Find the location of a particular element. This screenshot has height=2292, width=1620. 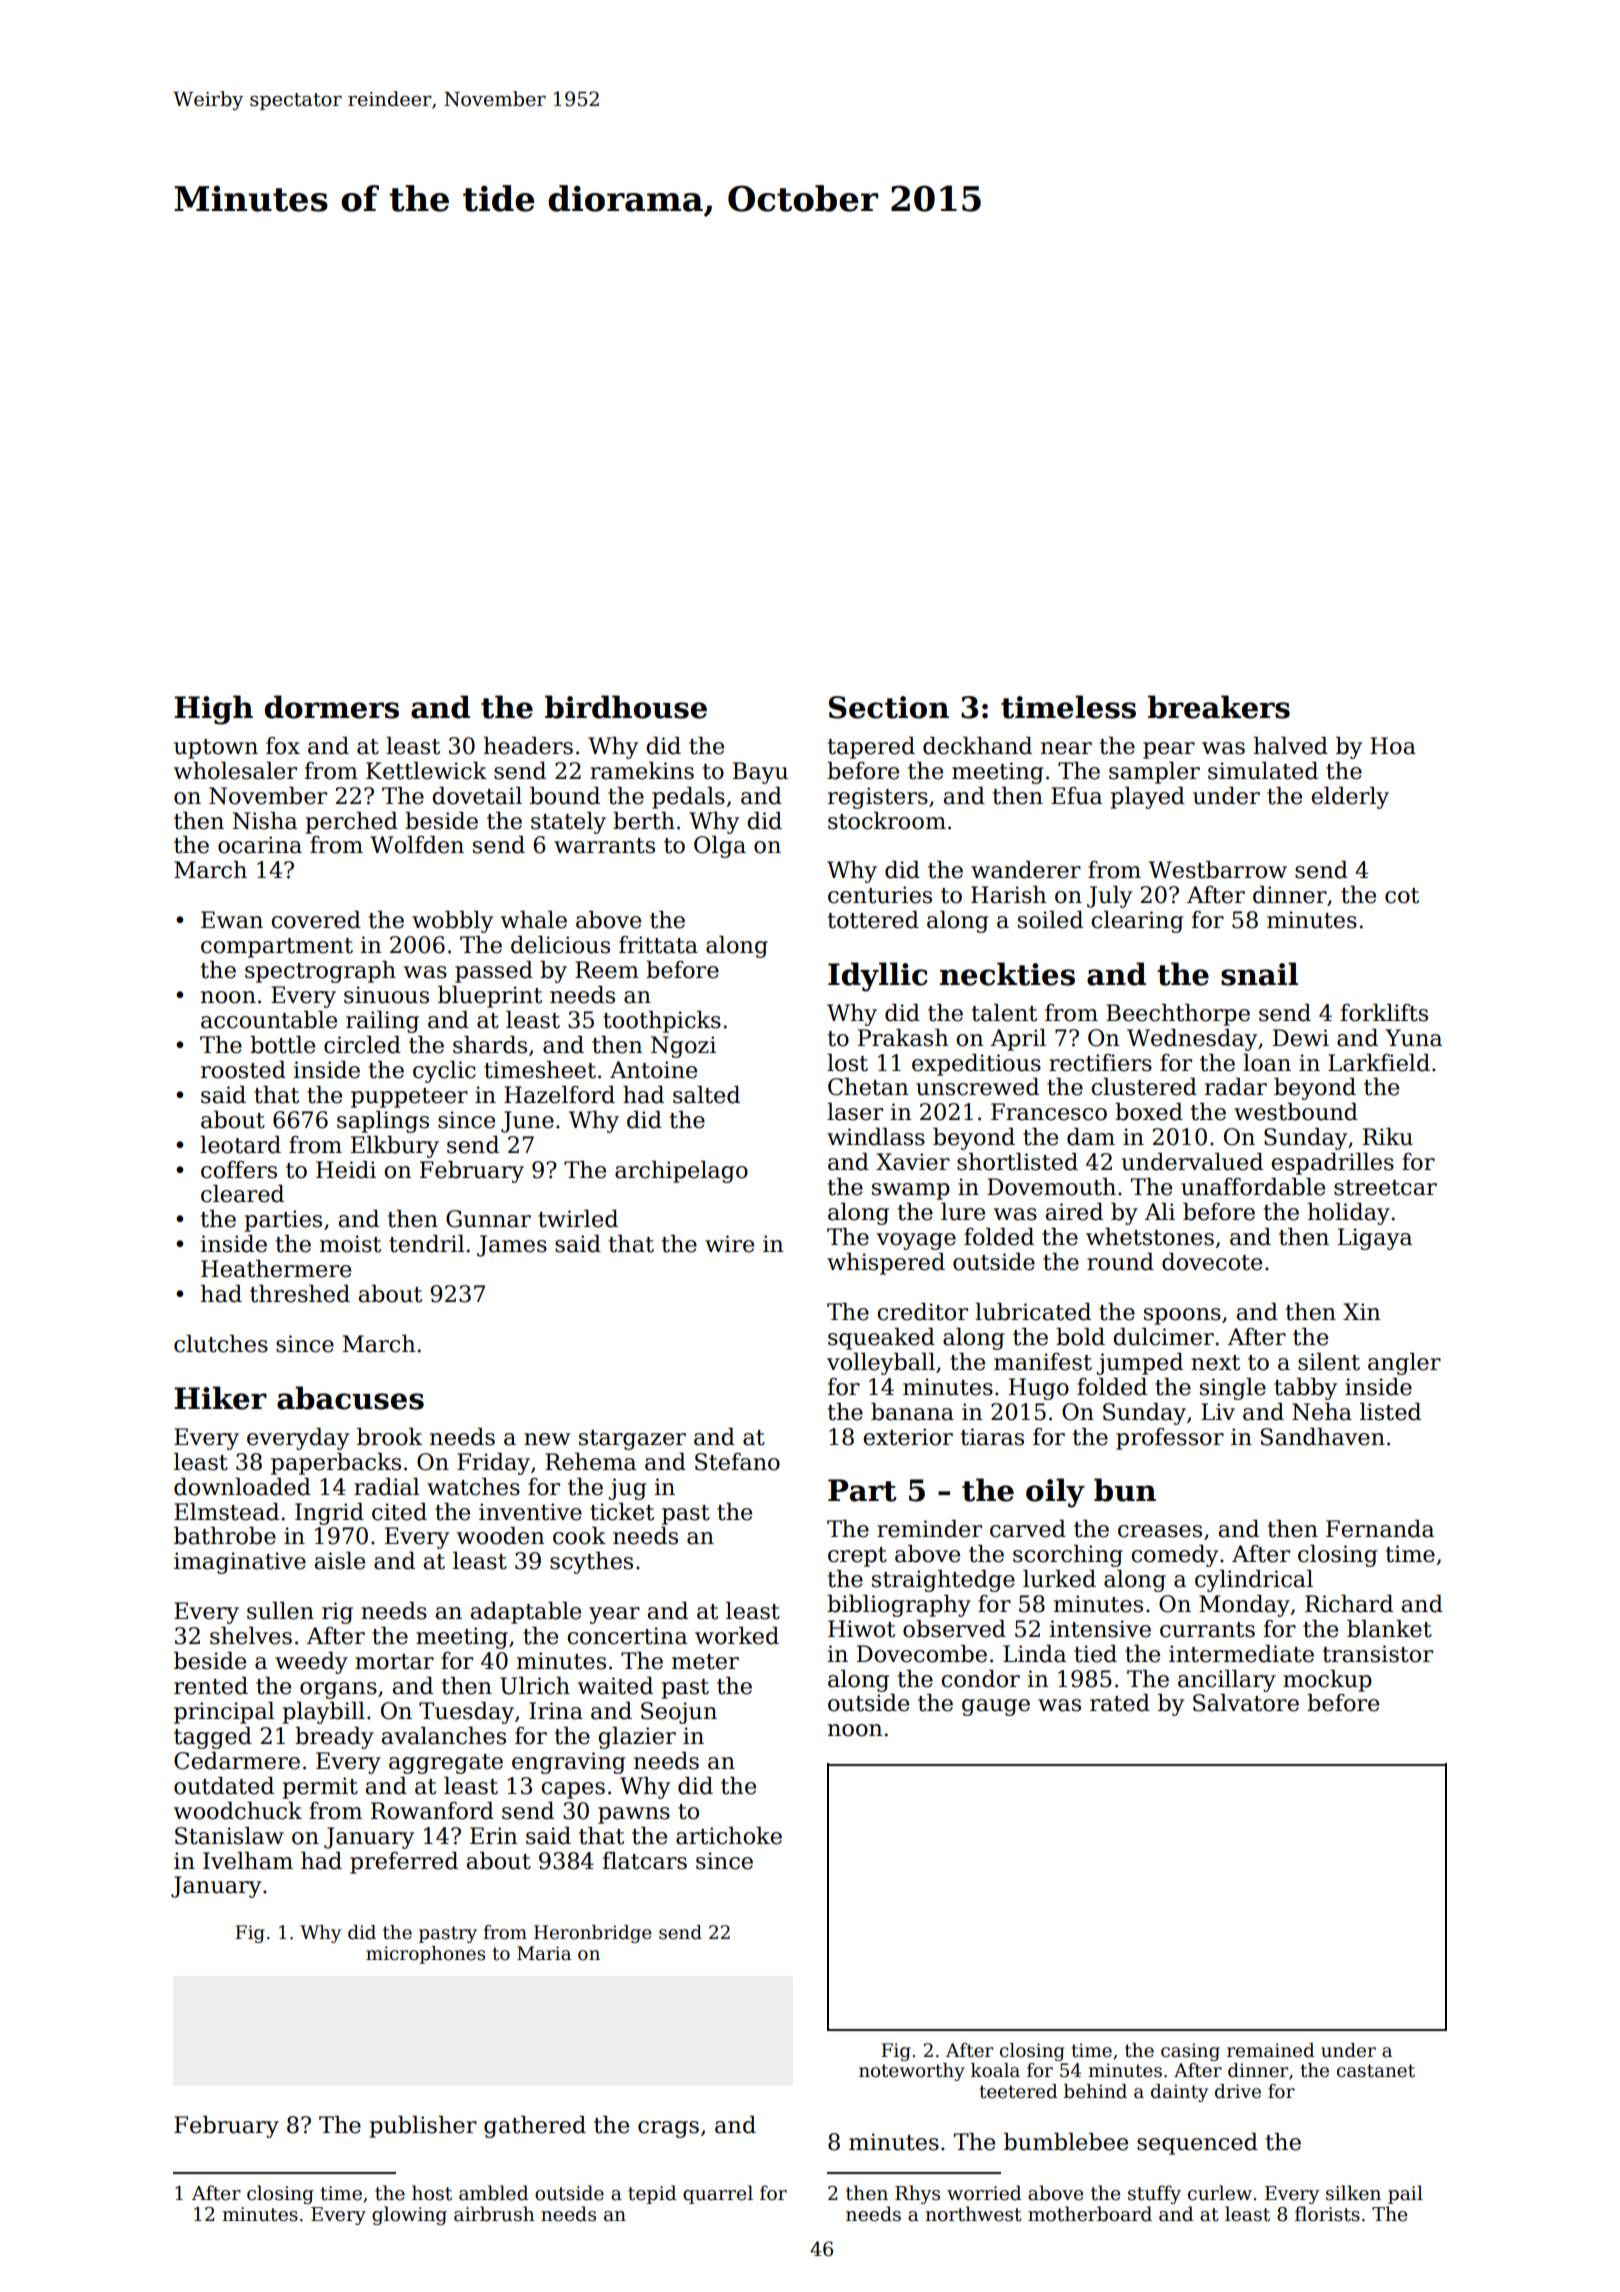

clustered is located at coordinates (1144, 1087).
